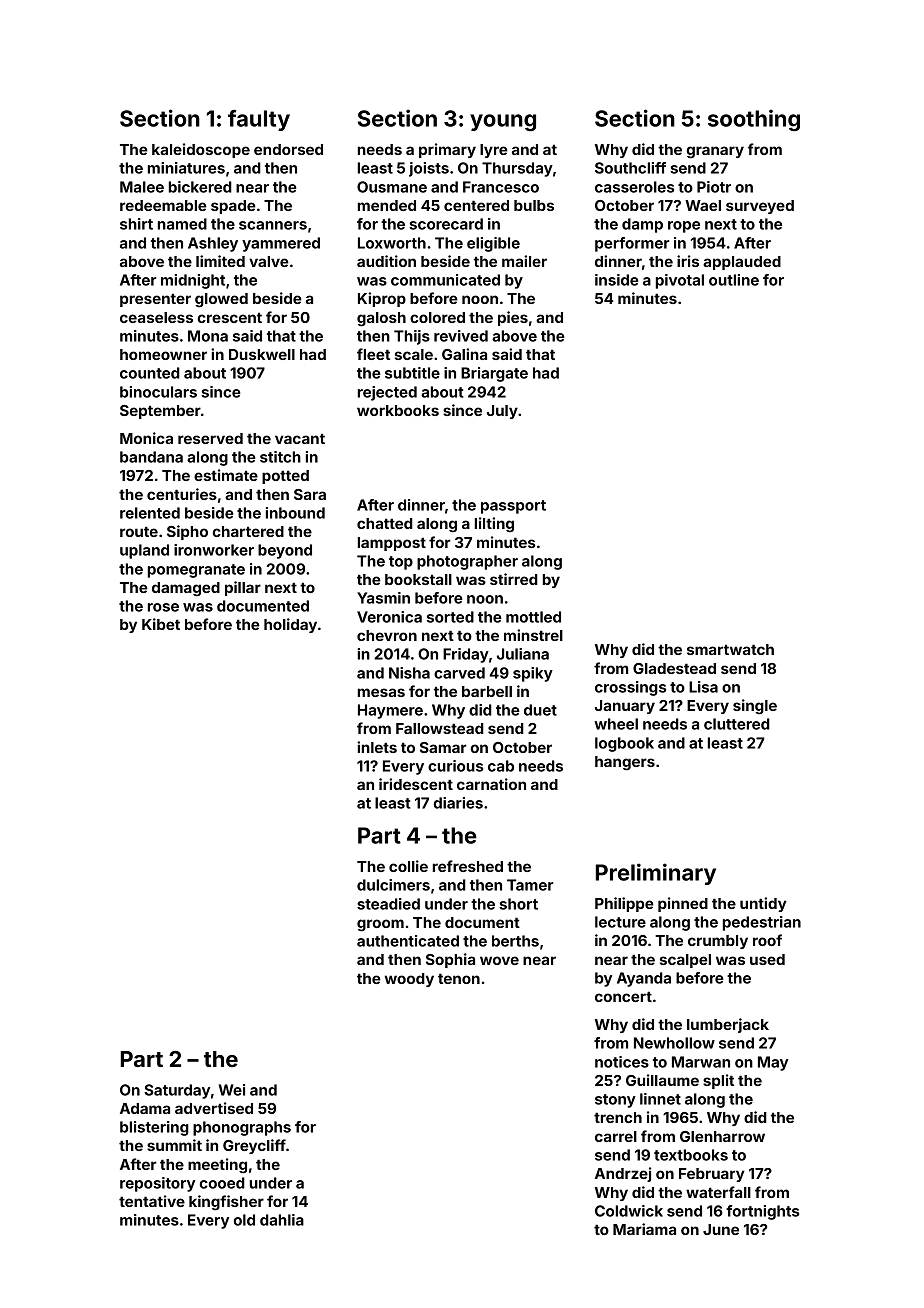 Image resolution: width=924 pixels, height=1308 pixels. What do you see at coordinates (136, 224) in the screenshot?
I see `shirt` at bounding box center [136, 224].
